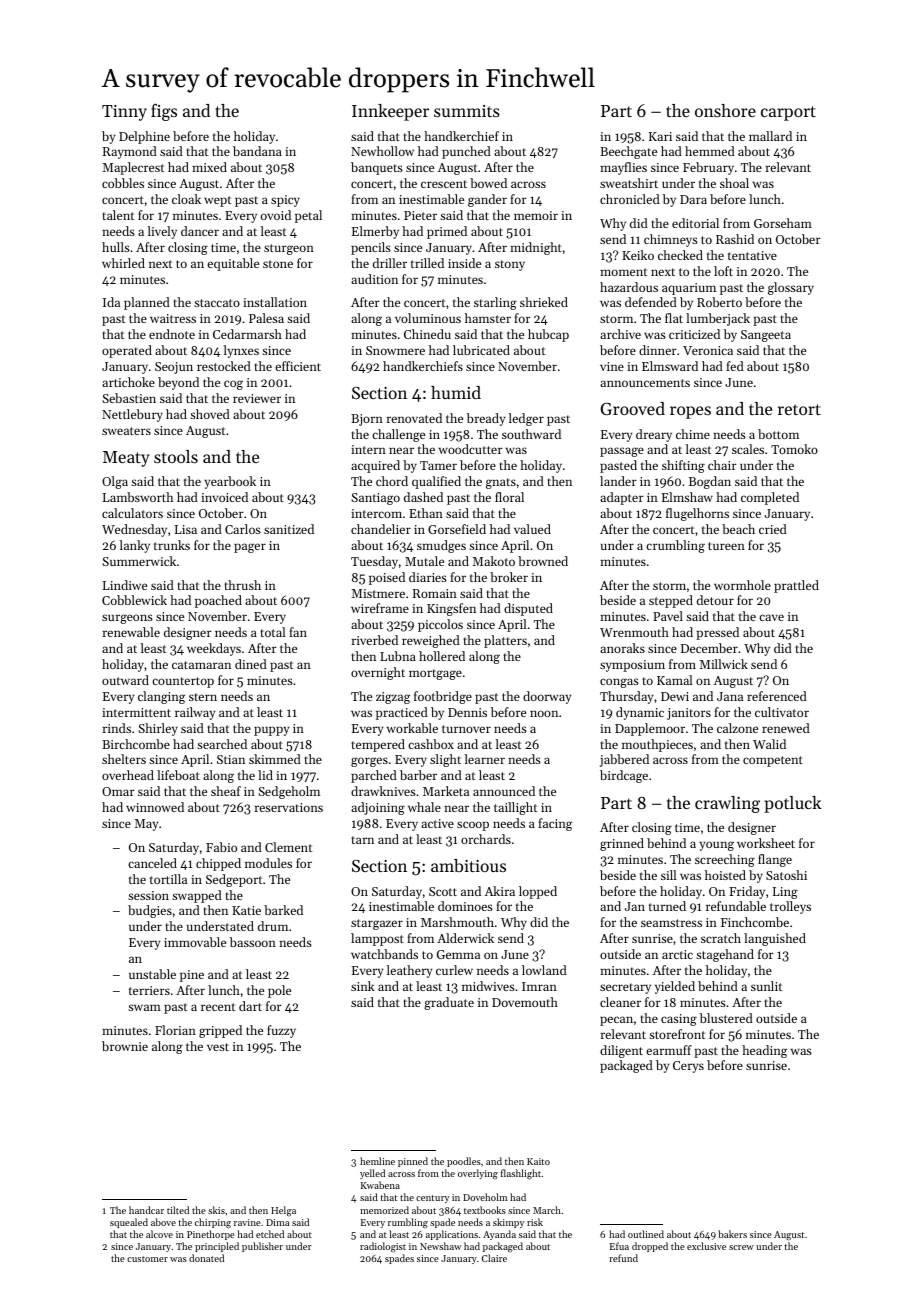 This screenshot has height=1308, width=924. Describe the element at coordinates (494, 1258) in the screenshot. I see `Claire` at that location.
